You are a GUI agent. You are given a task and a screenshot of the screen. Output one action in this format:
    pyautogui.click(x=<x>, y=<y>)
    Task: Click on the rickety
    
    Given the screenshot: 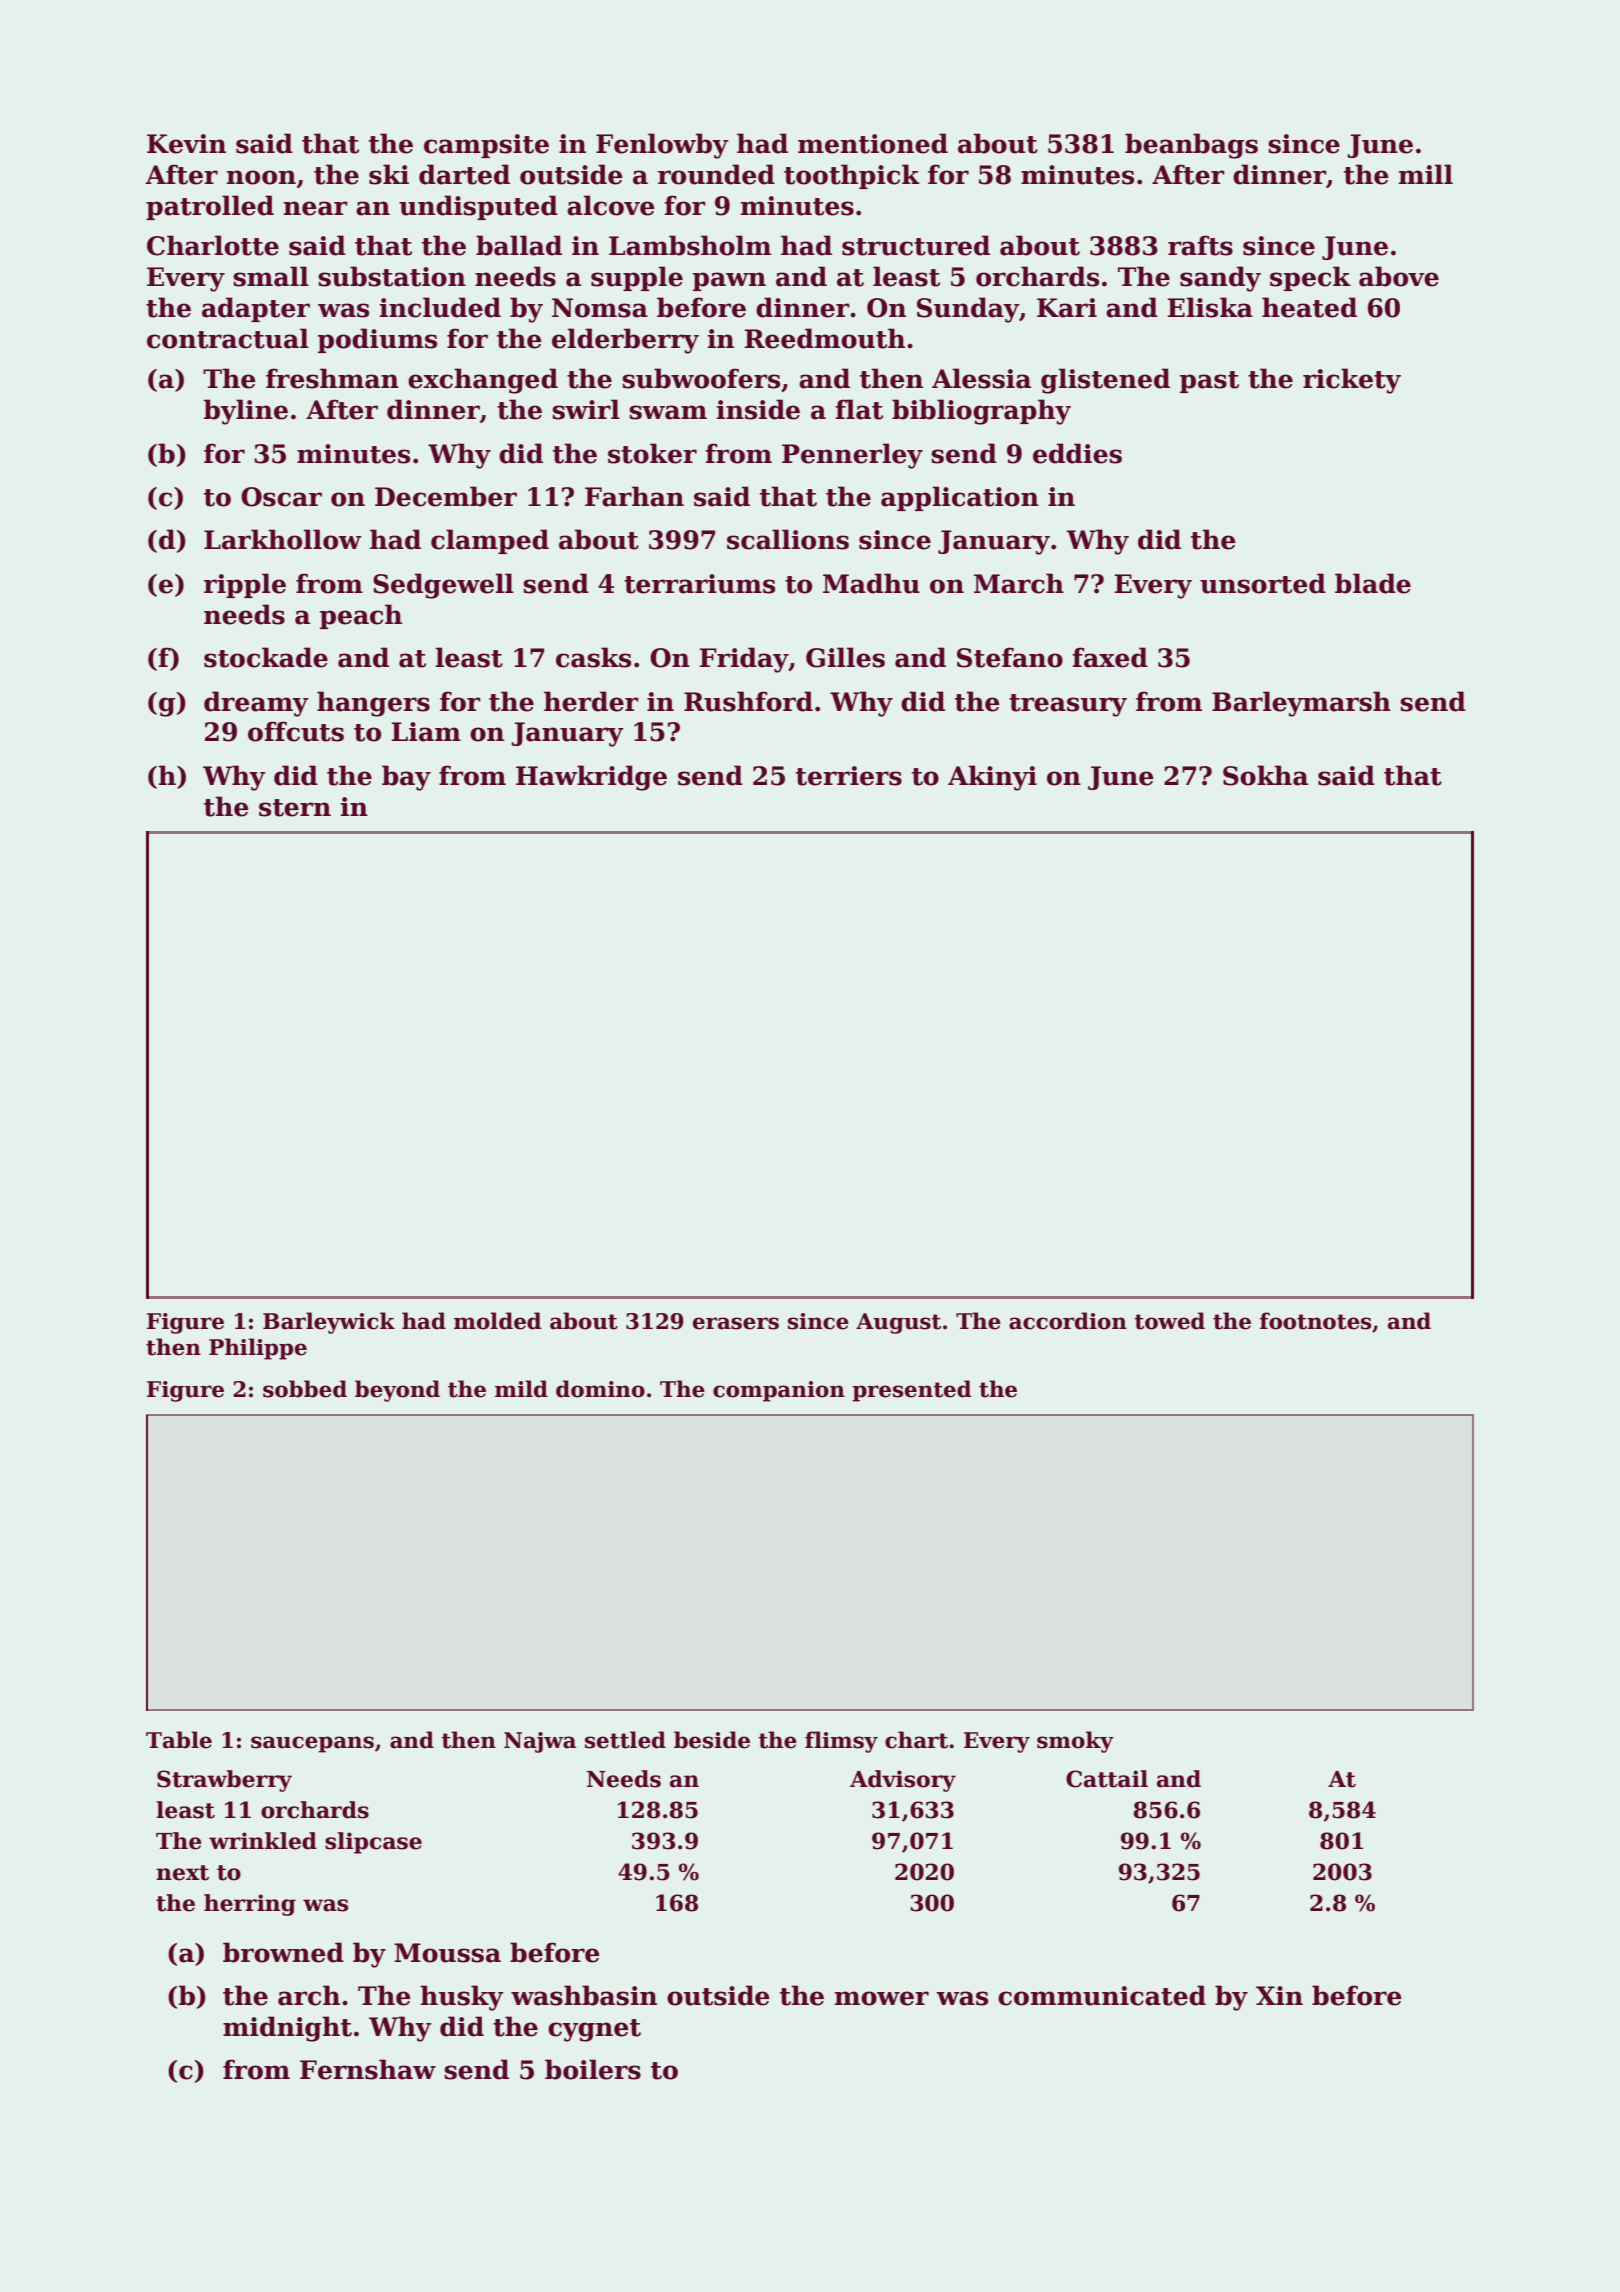 What is the action you would take?
    pyautogui.click(x=1352, y=381)
